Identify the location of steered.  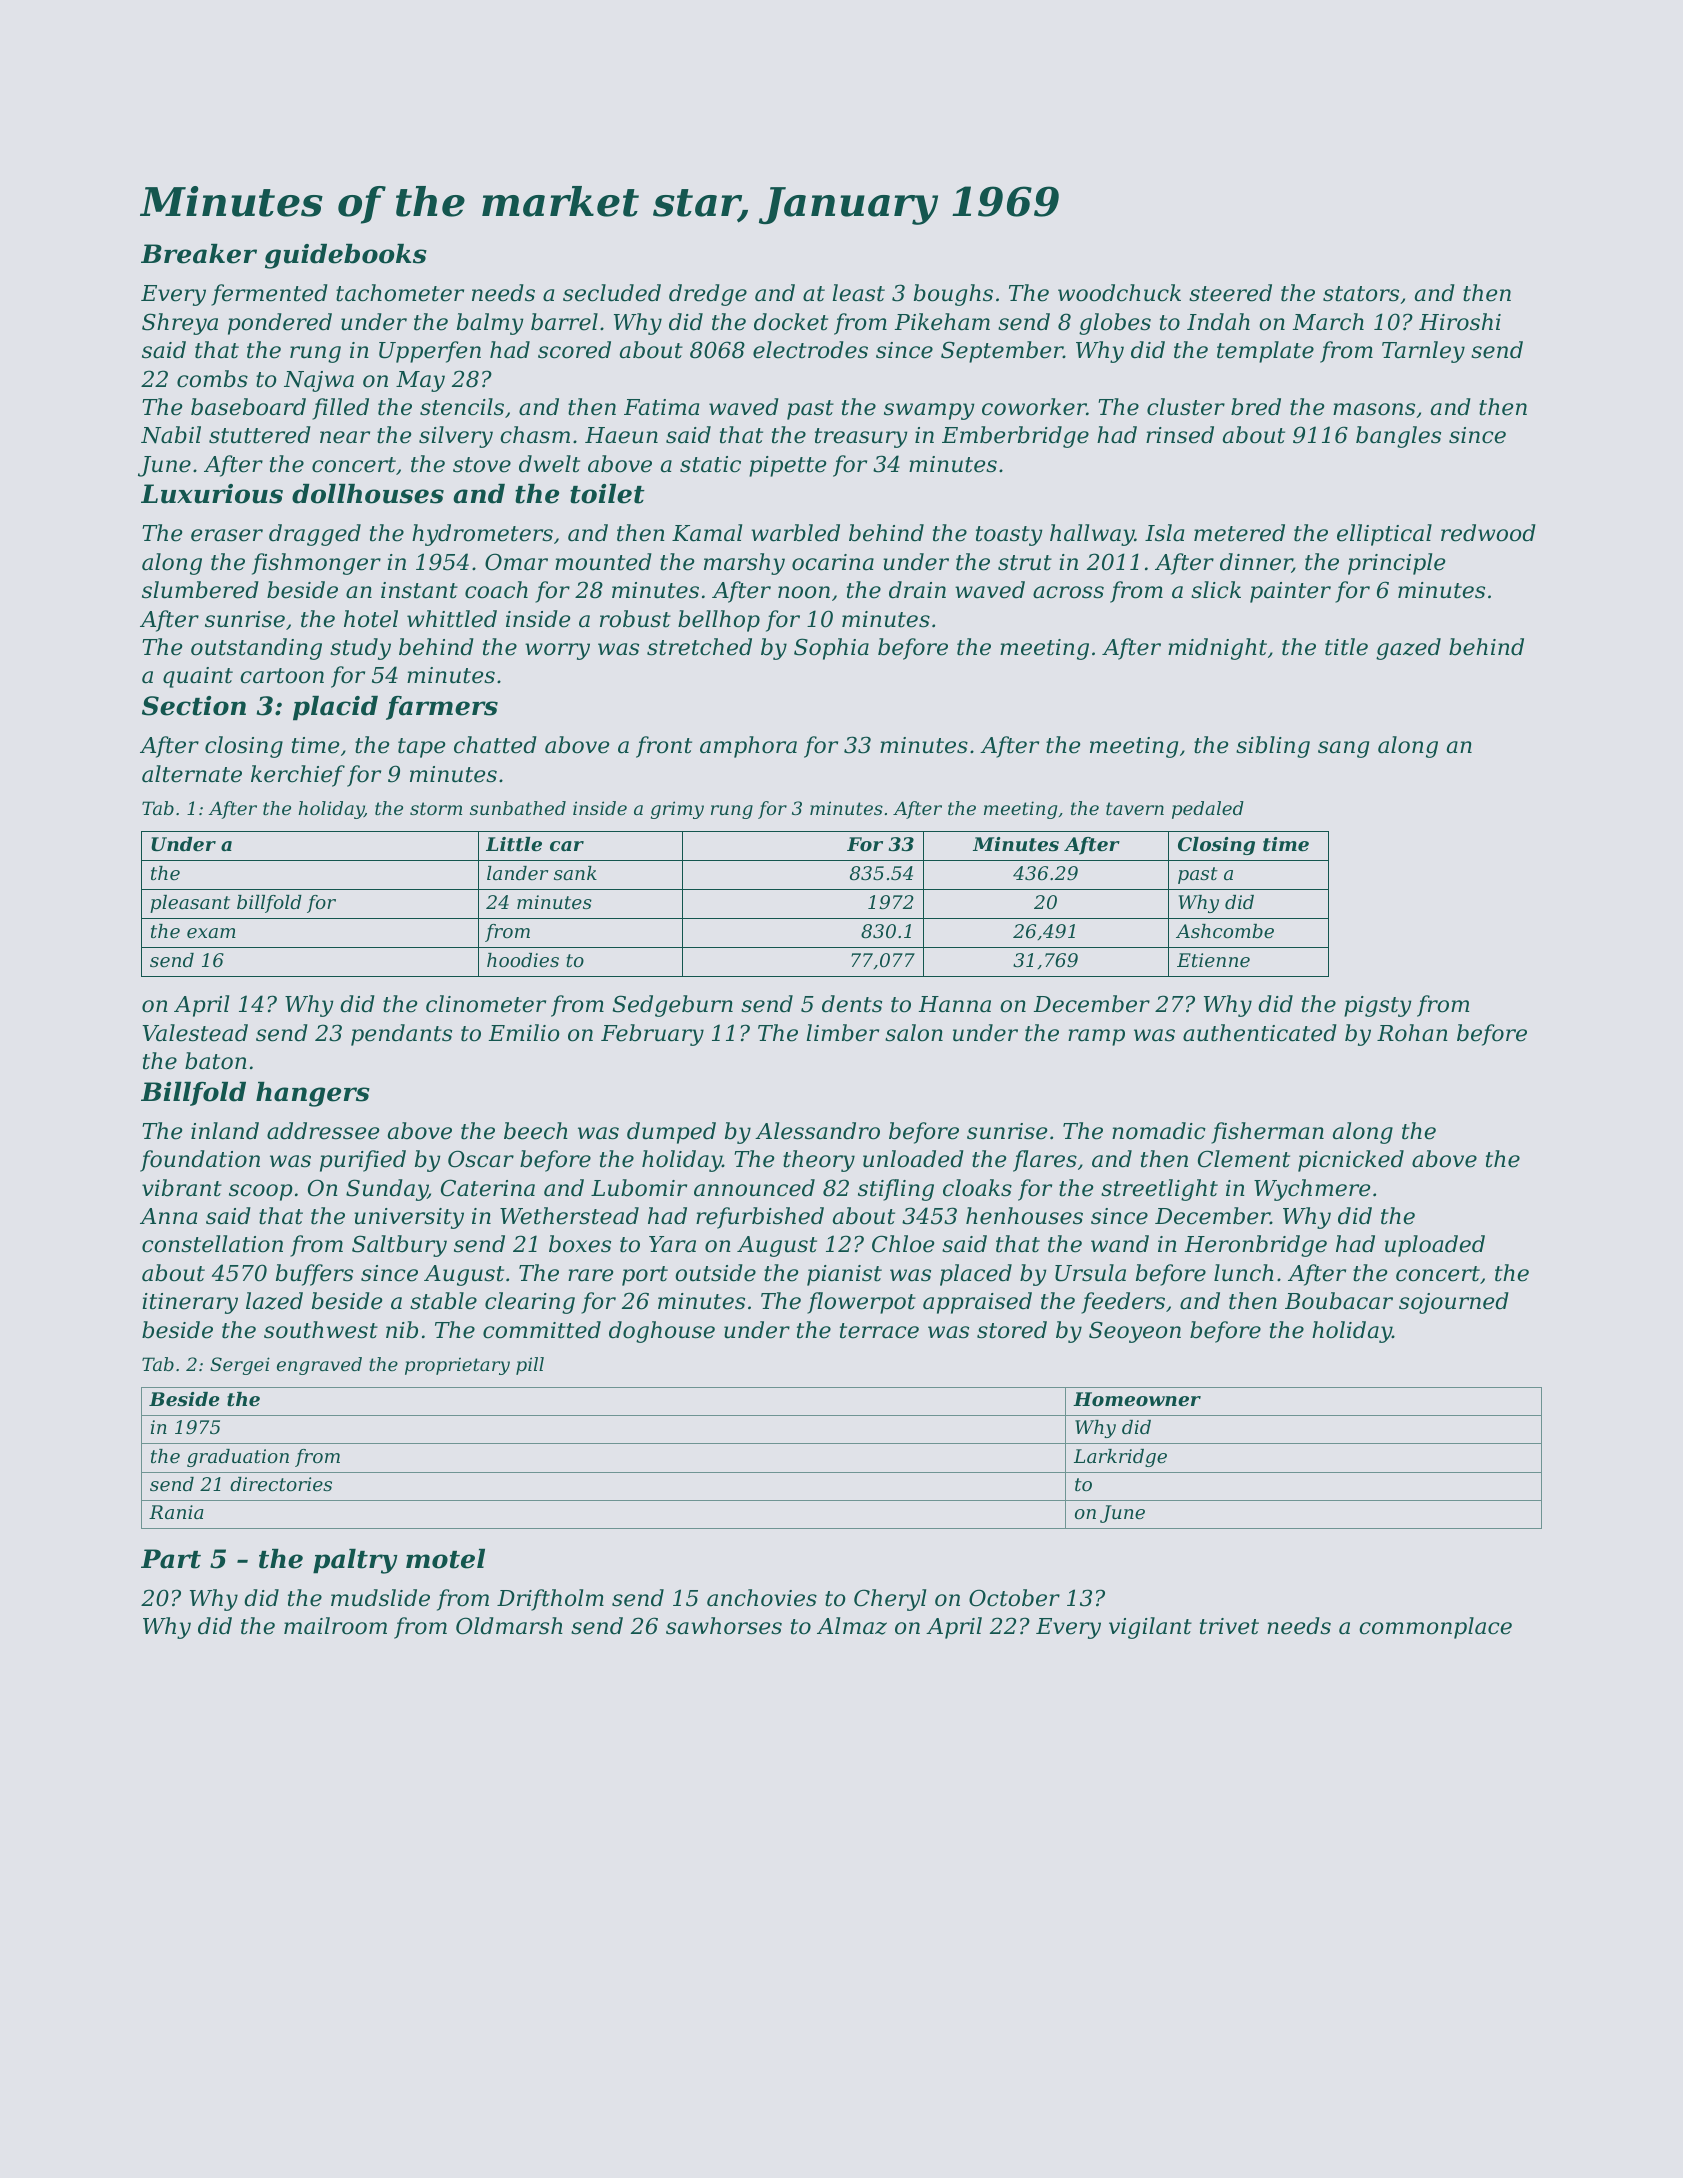
(1230, 293).
